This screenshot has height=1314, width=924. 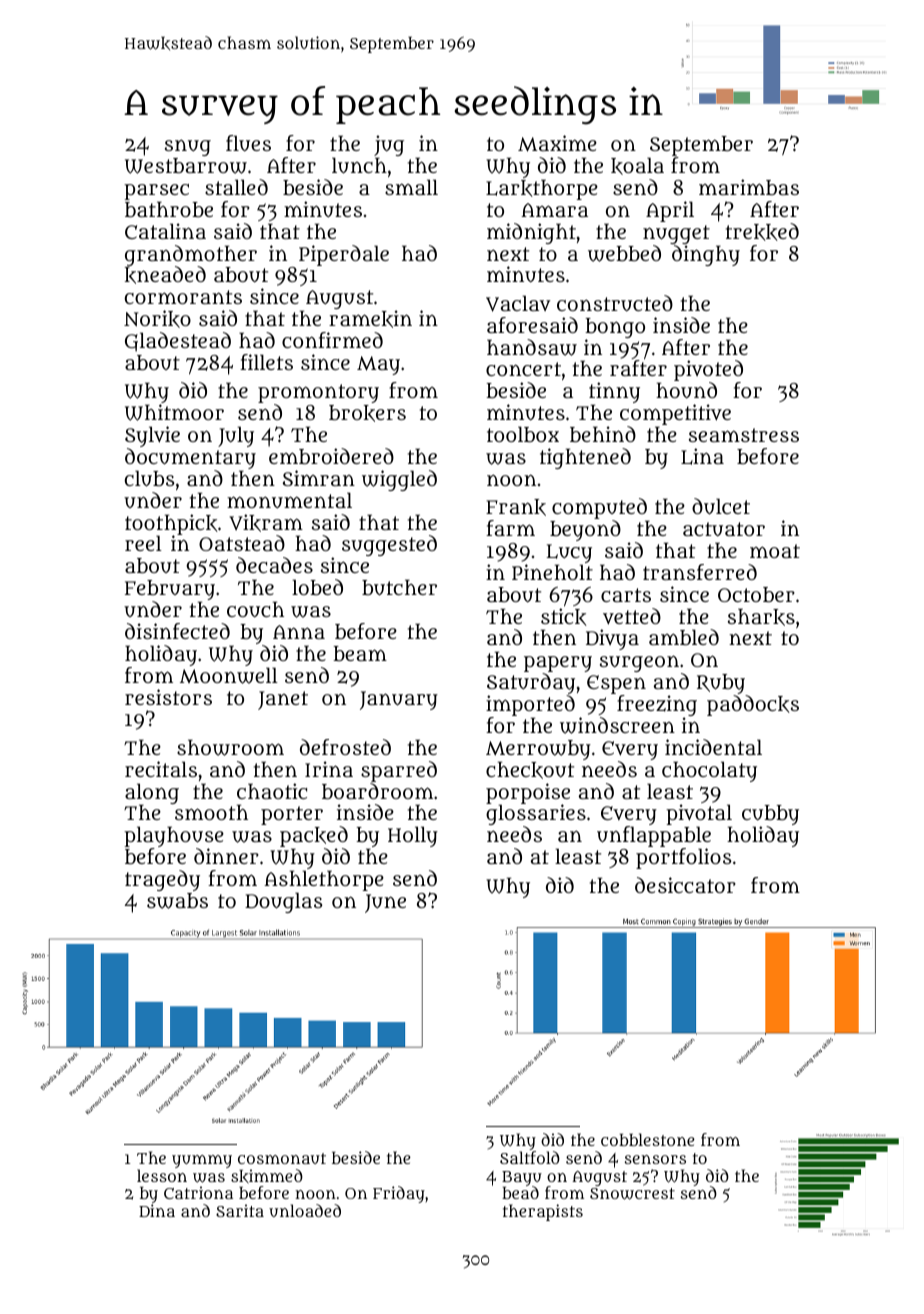 What do you see at coordinates (413, 836) in the screenshot?
I see `Holly` at bounding box center [413, 836].
